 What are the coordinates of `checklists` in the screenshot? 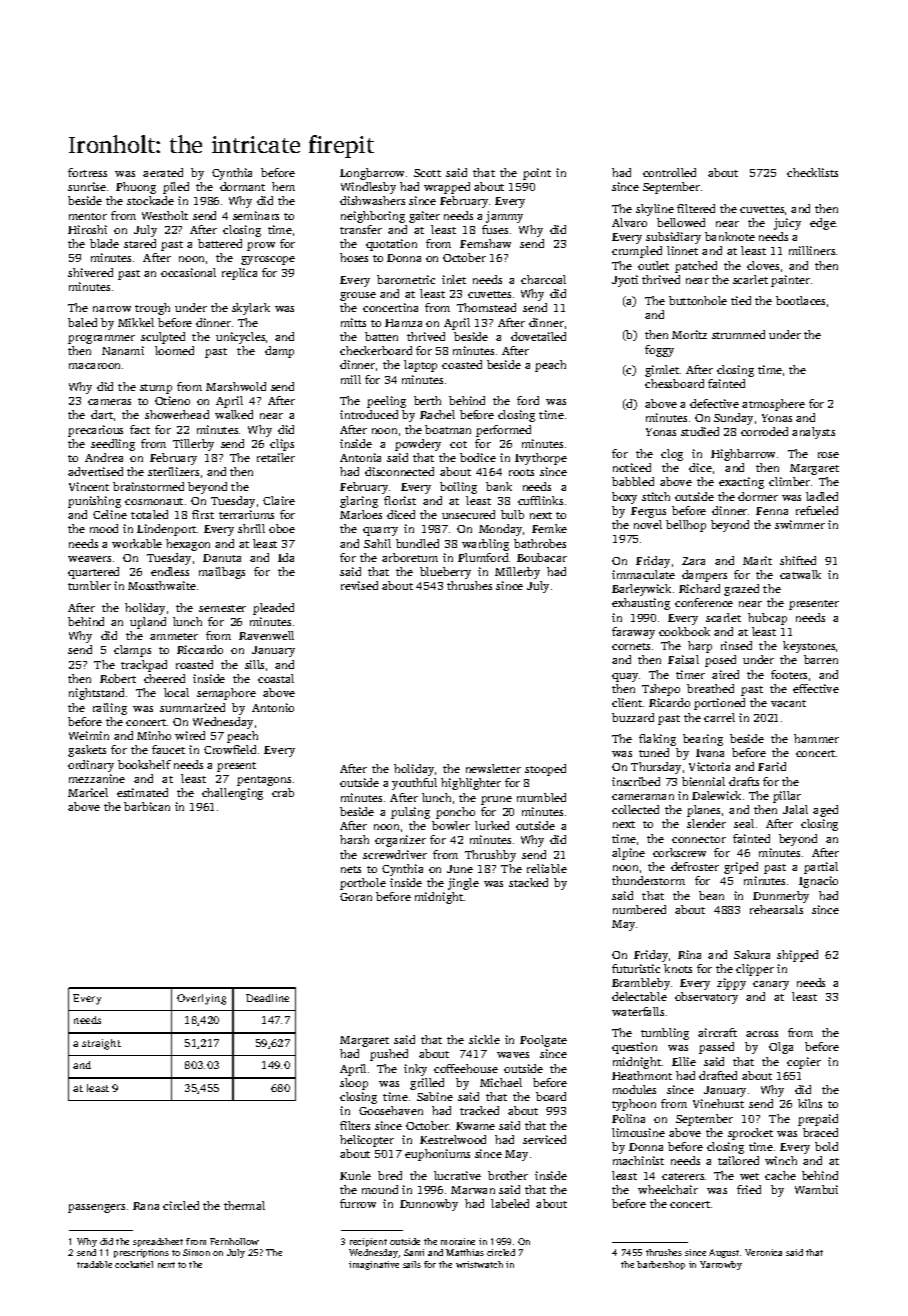 It's located at (812, 172).
